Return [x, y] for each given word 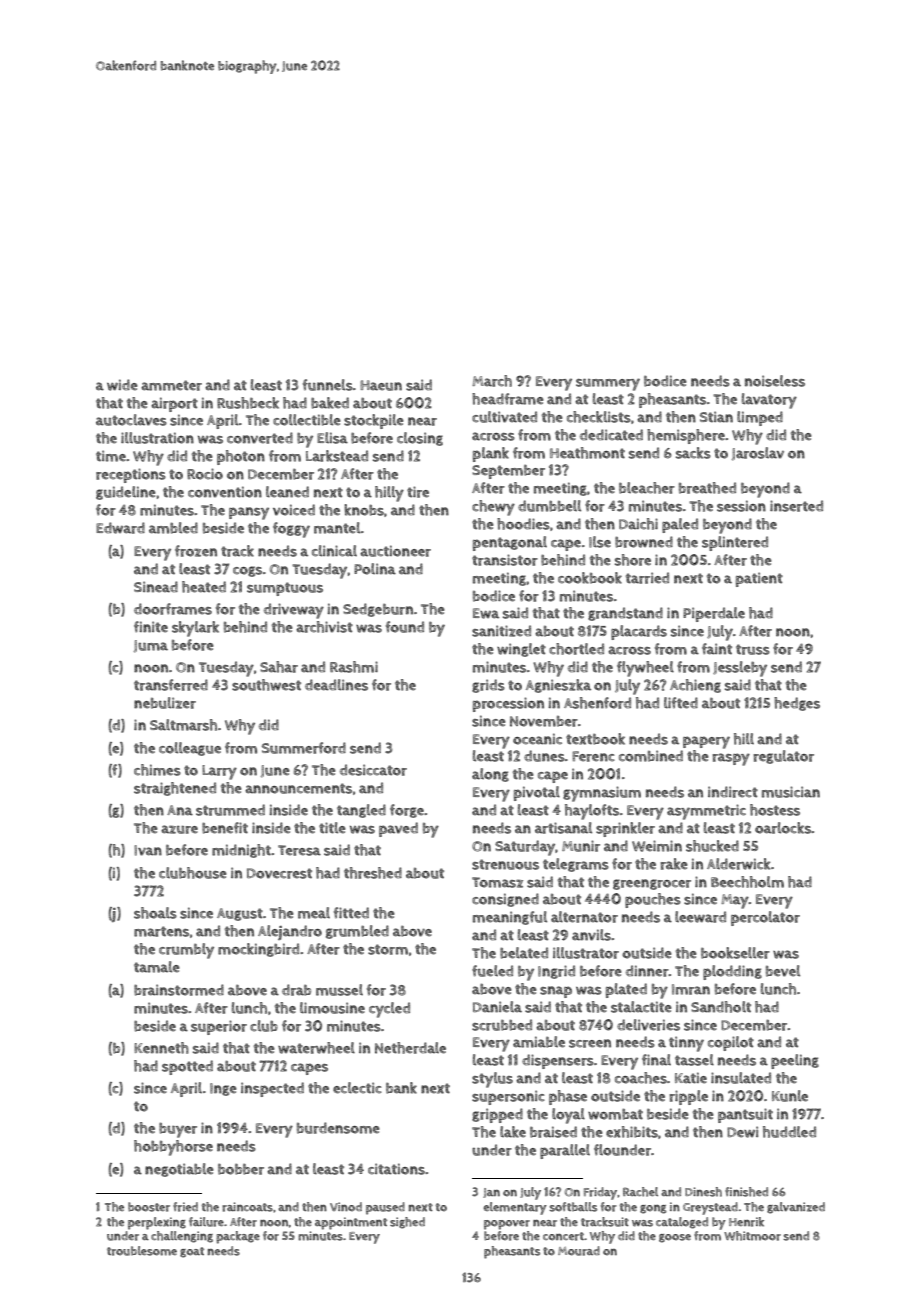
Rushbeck [248, 403]
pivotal [537, 793]
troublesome [142, 1251]
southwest [266, 685]
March [492, 381]
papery [706, 742]
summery [608, 384]
